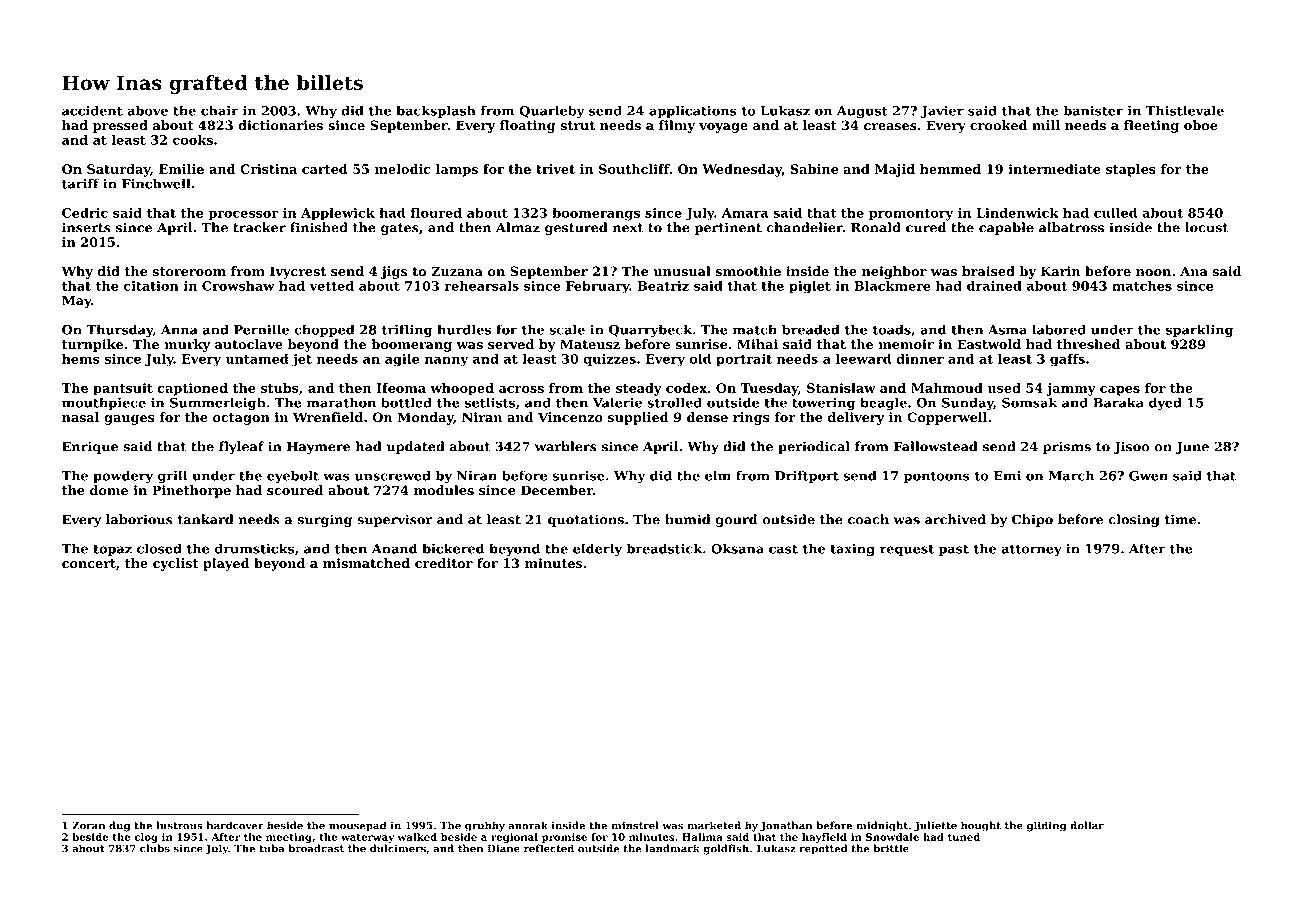  What do you see at coordinates (947, 418) in the screenshot?
I see `Copperwell` at bounding box center [947, 418].
